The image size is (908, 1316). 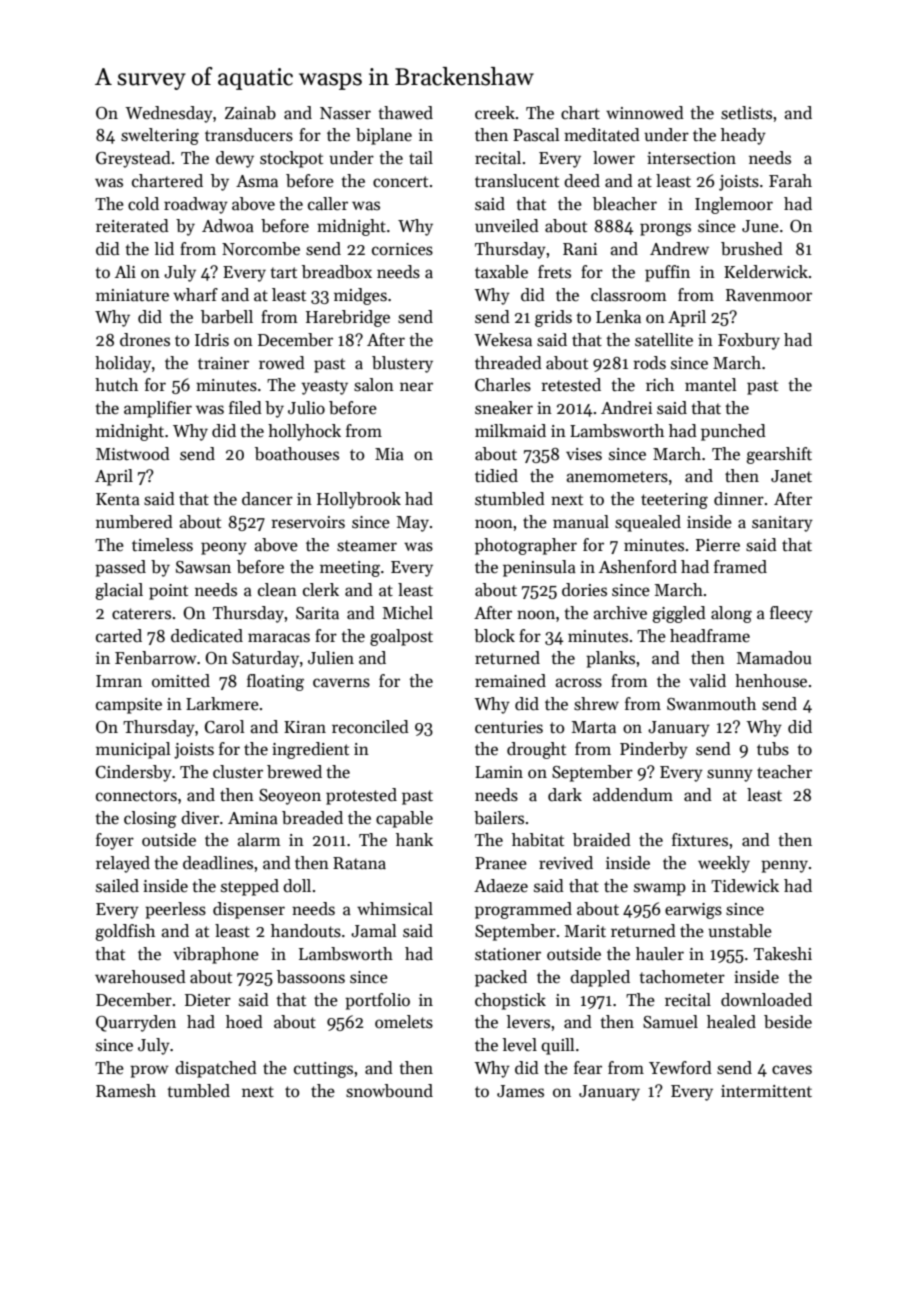 I want to click on dedicated, so click(x=207, y=636).
